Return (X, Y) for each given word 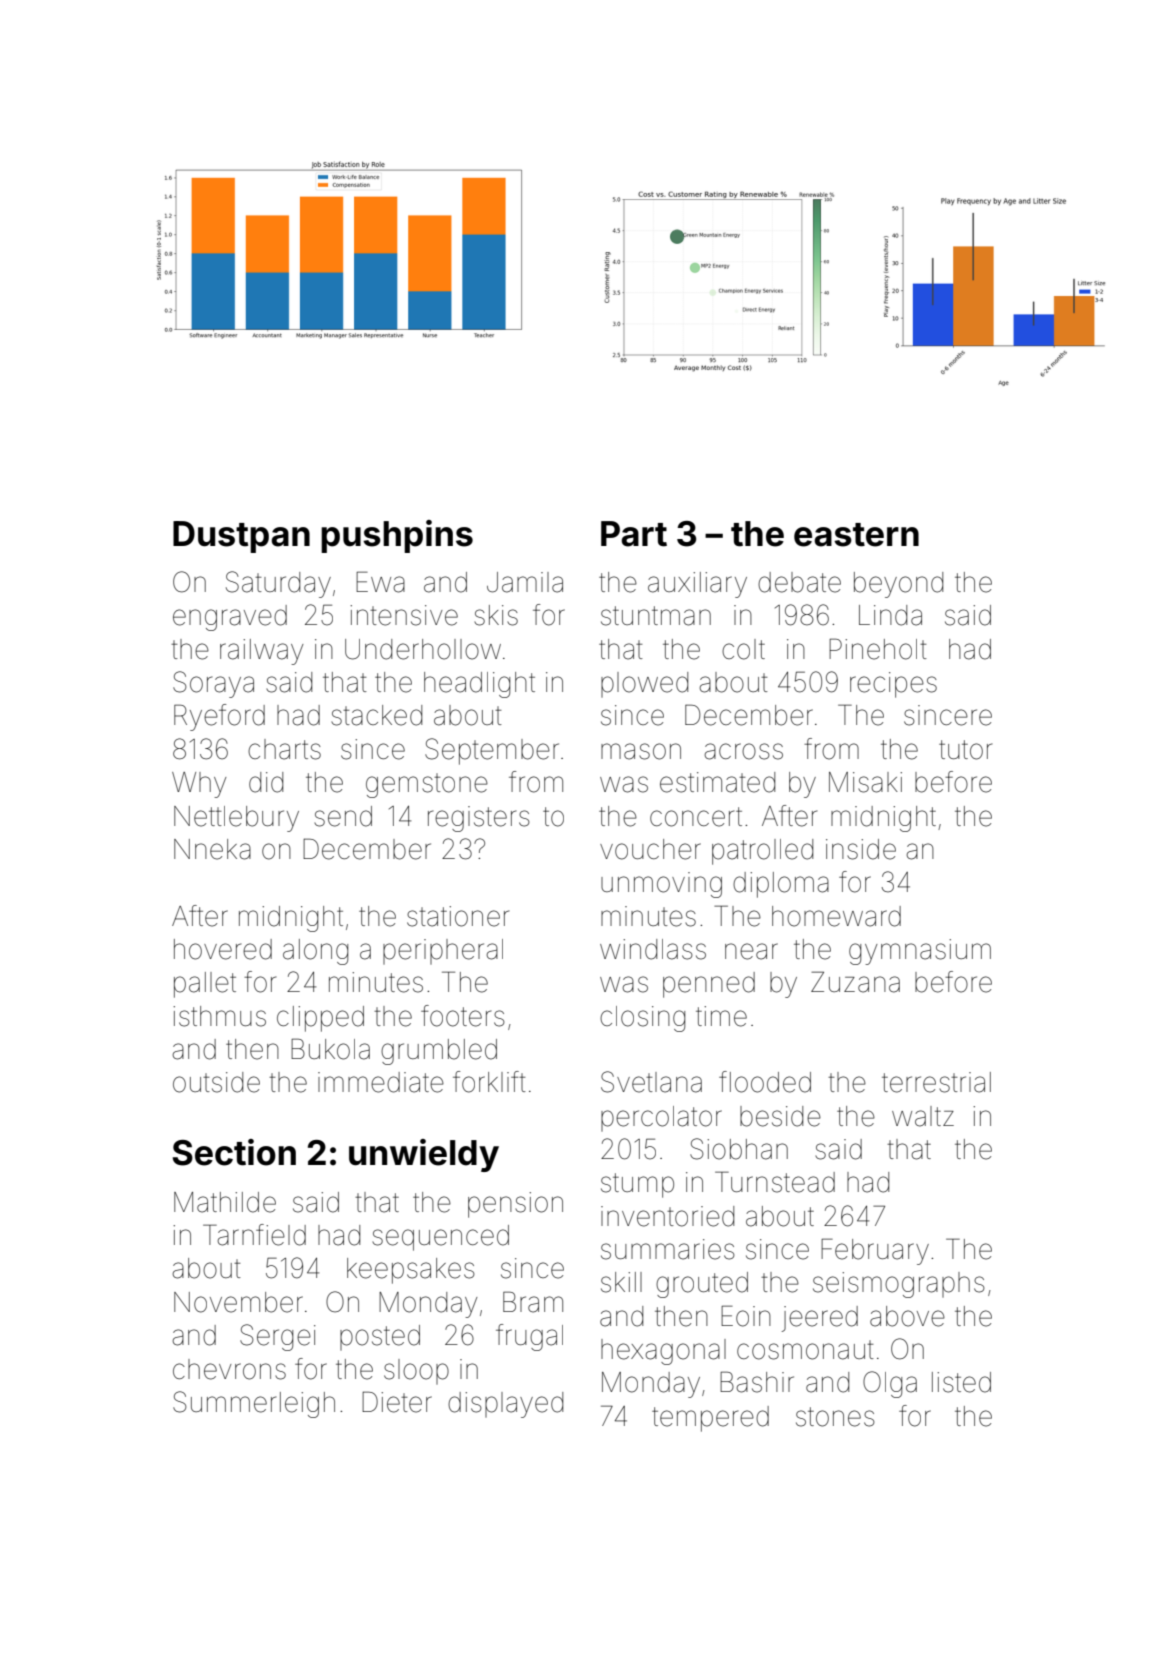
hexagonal (663, 1352)
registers (479, 819)
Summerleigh (254, 1404)
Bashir (757, 1382)
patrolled (762, 852)
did (266, 782)
